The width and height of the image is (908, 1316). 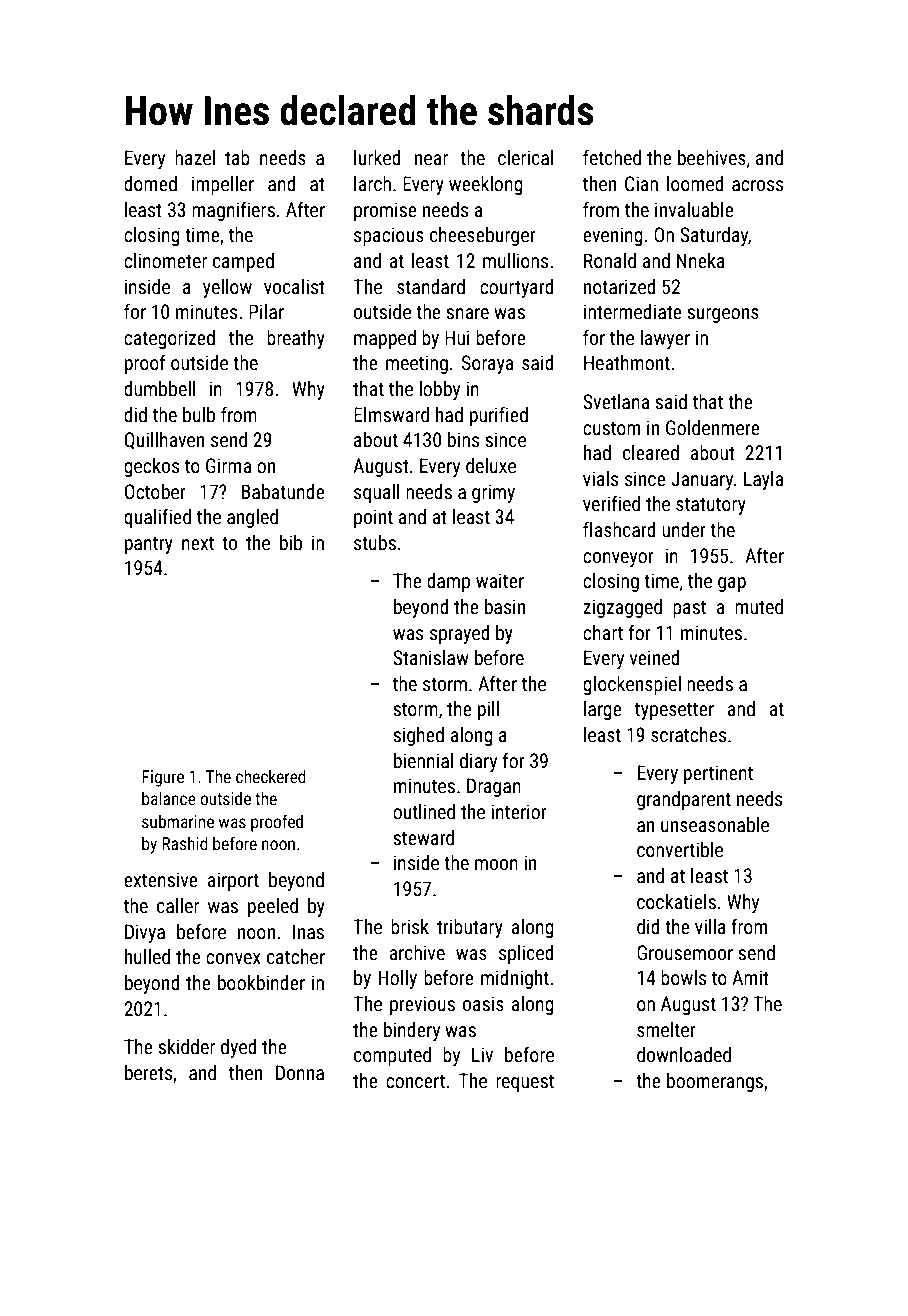 I want to click on domed, so click(x=150, y=183).
